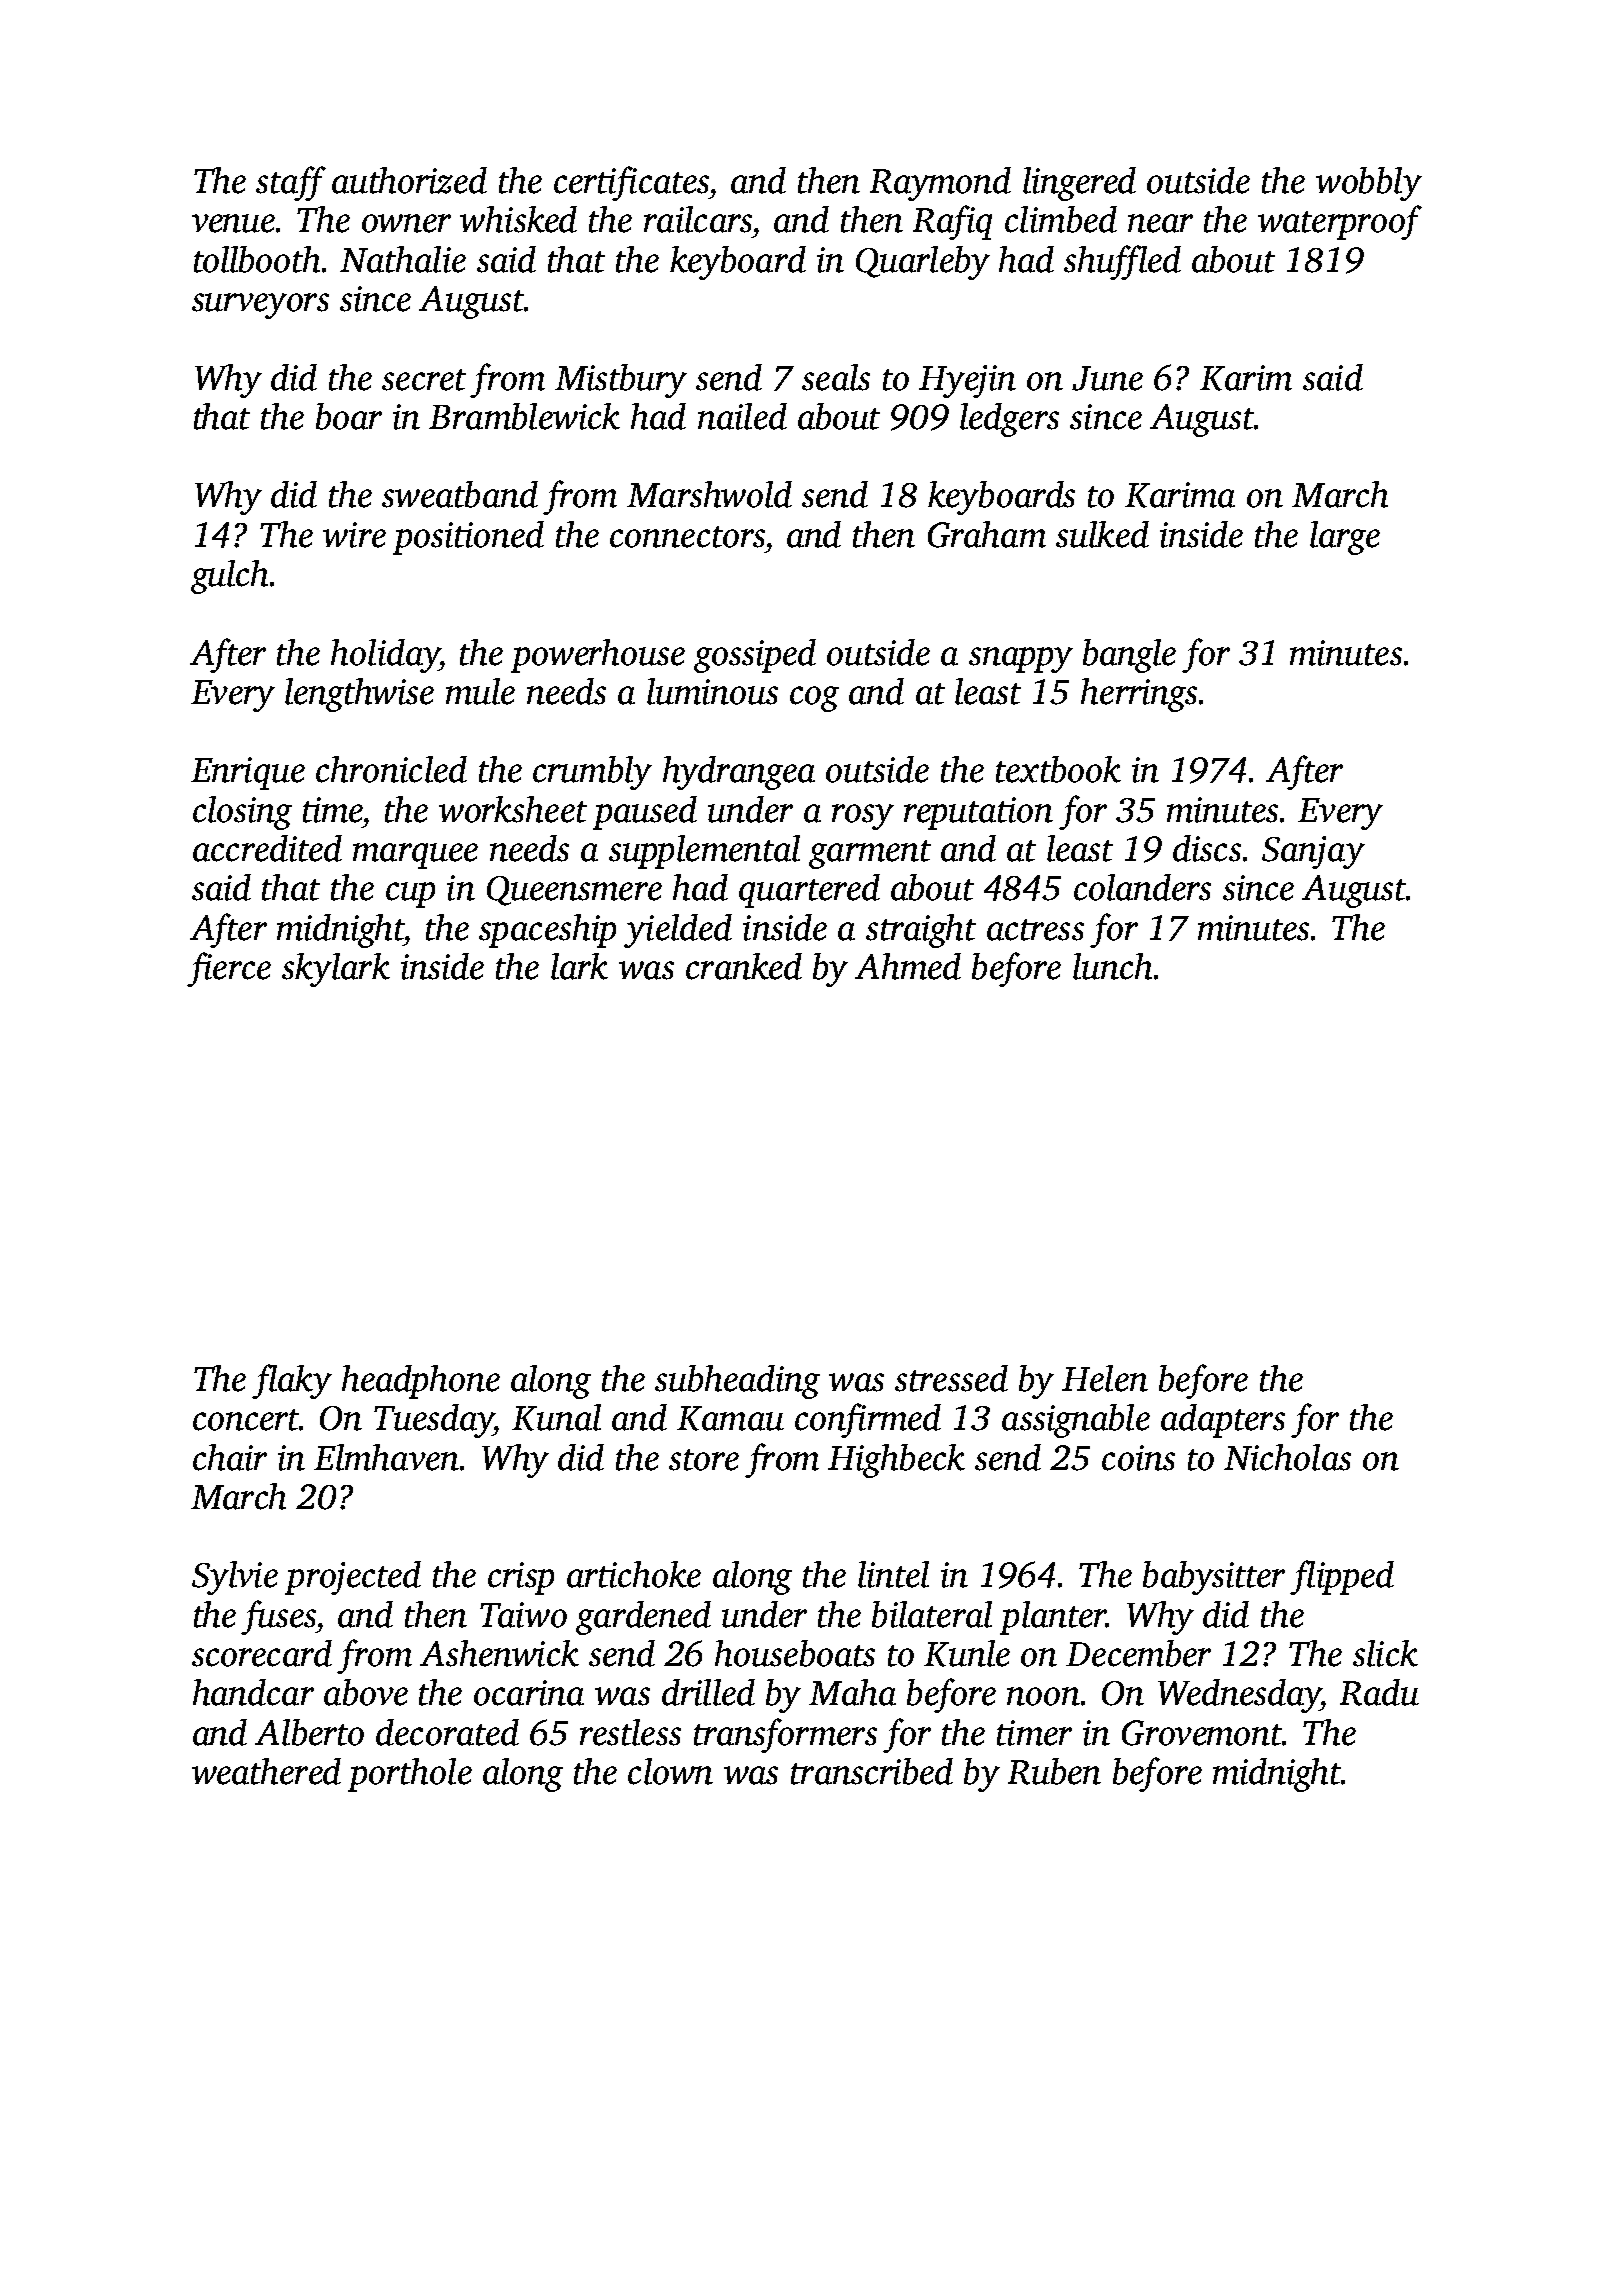 This image has width=1620, height=2292. Describe the element at coordinates (908, 966) in the image. I see `Ahmed` at that location.
